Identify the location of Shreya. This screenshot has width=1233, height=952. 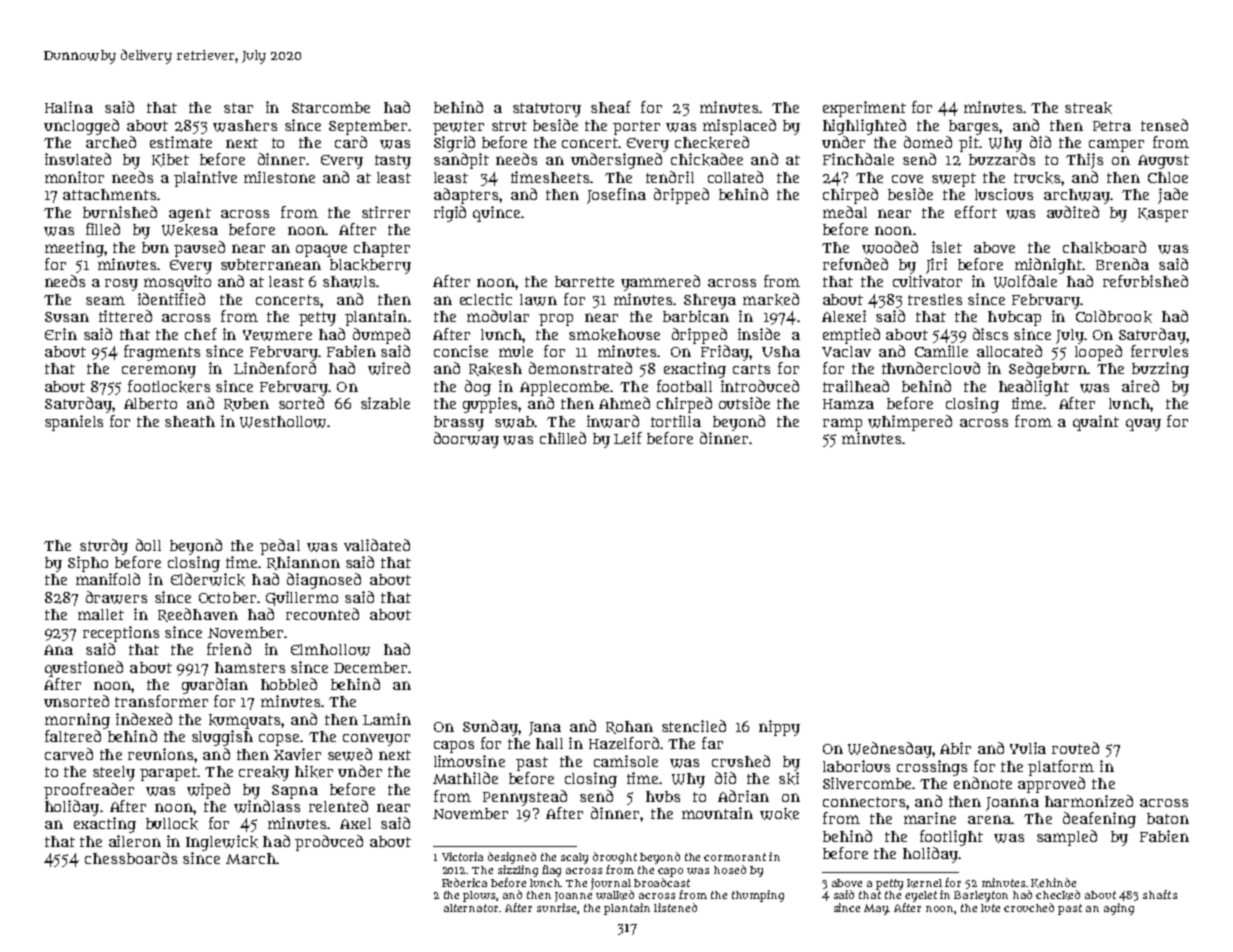
(710, 301).
